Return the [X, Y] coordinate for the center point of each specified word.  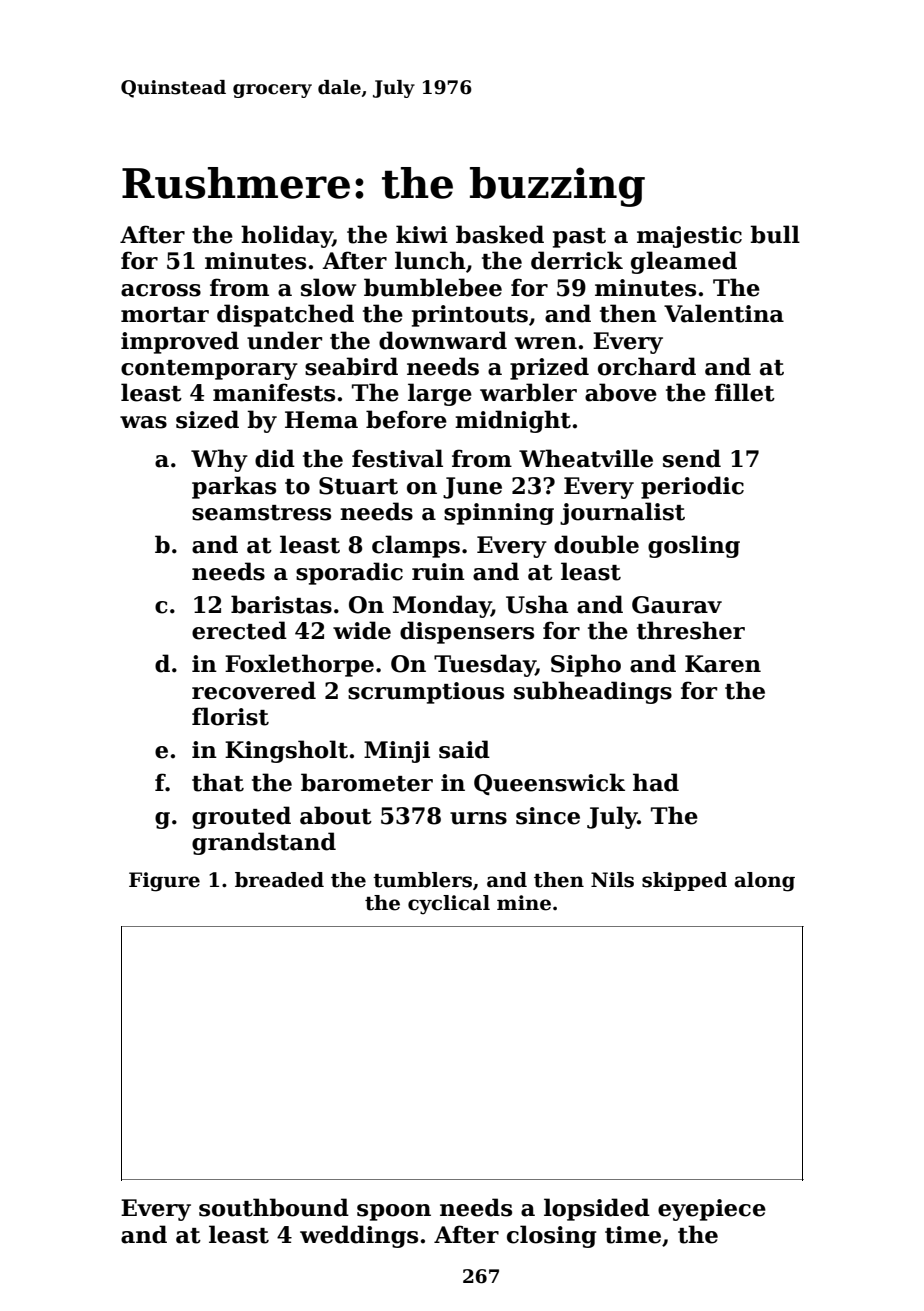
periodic [692, 487]
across [161, 290]
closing [552, 1236]
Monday [442, 606]
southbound [274, 1207]
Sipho [586, 665]
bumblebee [433, 287]
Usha [537, 604]
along [765, 882]
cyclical [449, 905]
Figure [164, 882]
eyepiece [712, 1210]
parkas [234, 487]
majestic [689, 237]
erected [239, 630]
